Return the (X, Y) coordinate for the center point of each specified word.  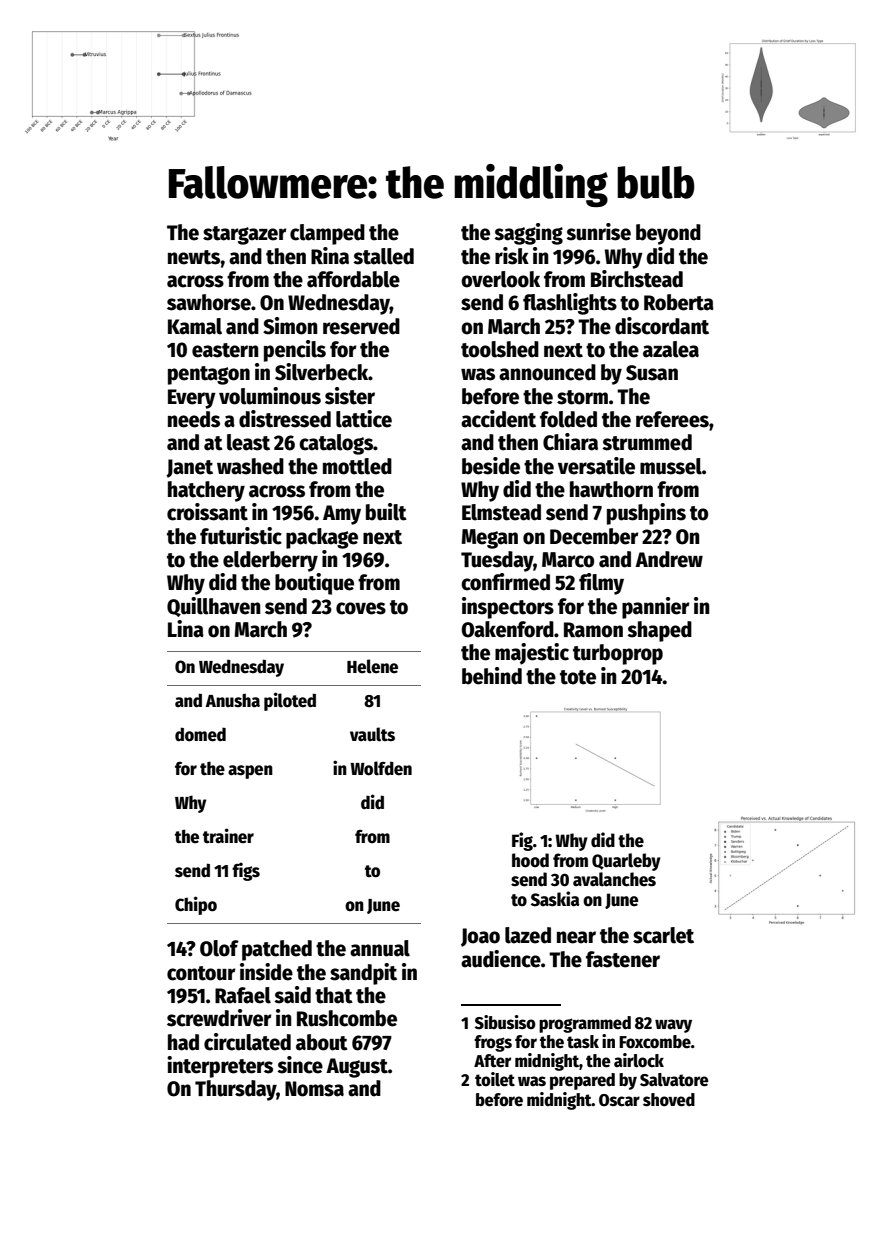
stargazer (245, 235)
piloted (290, 701)
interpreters (220, 1067)
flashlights (570, 304)
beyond (668, 234)
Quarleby (626, 862)
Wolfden (381, 768)
